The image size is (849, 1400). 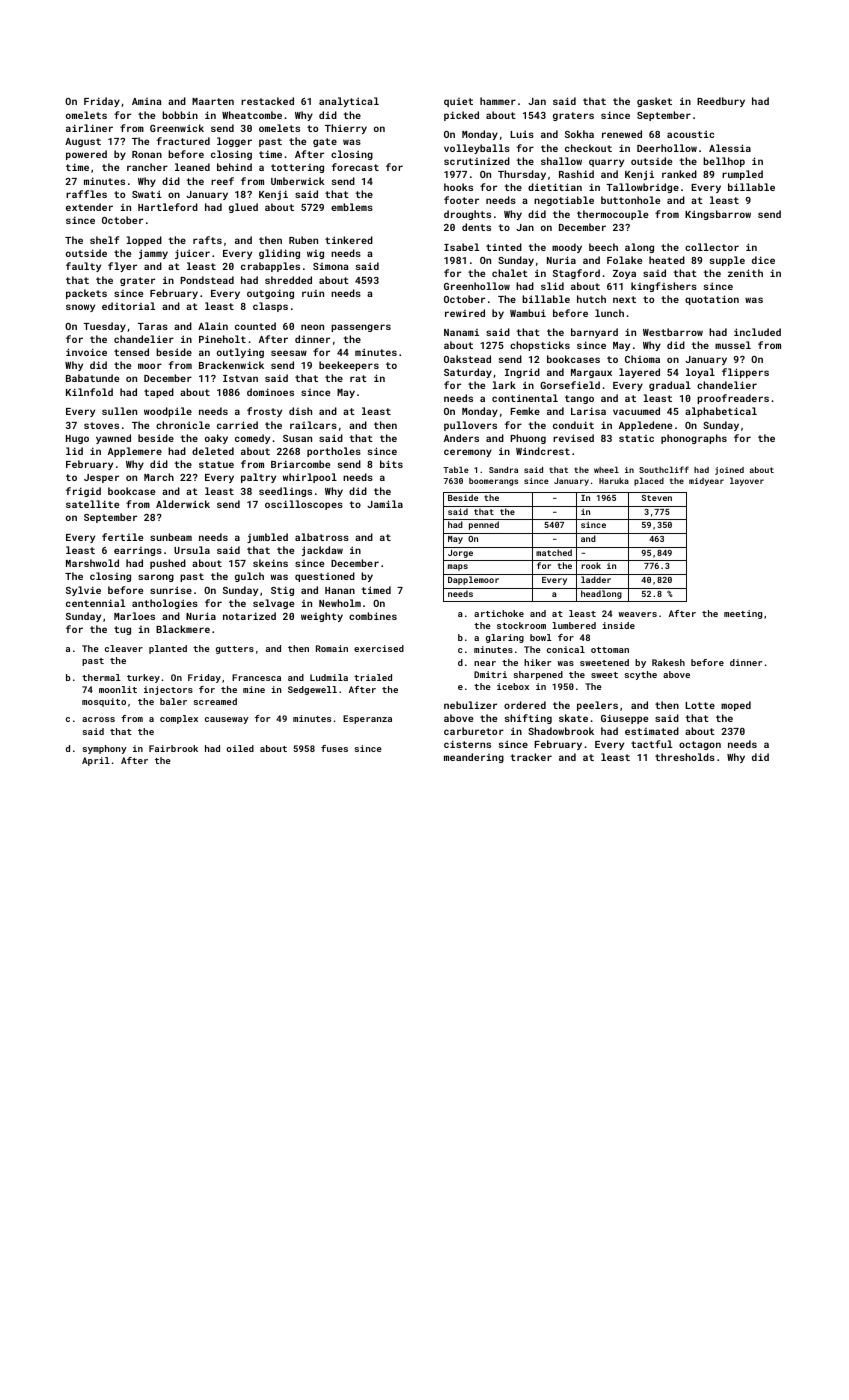 I want to click on Francesca, so click(x=256, y=677).
